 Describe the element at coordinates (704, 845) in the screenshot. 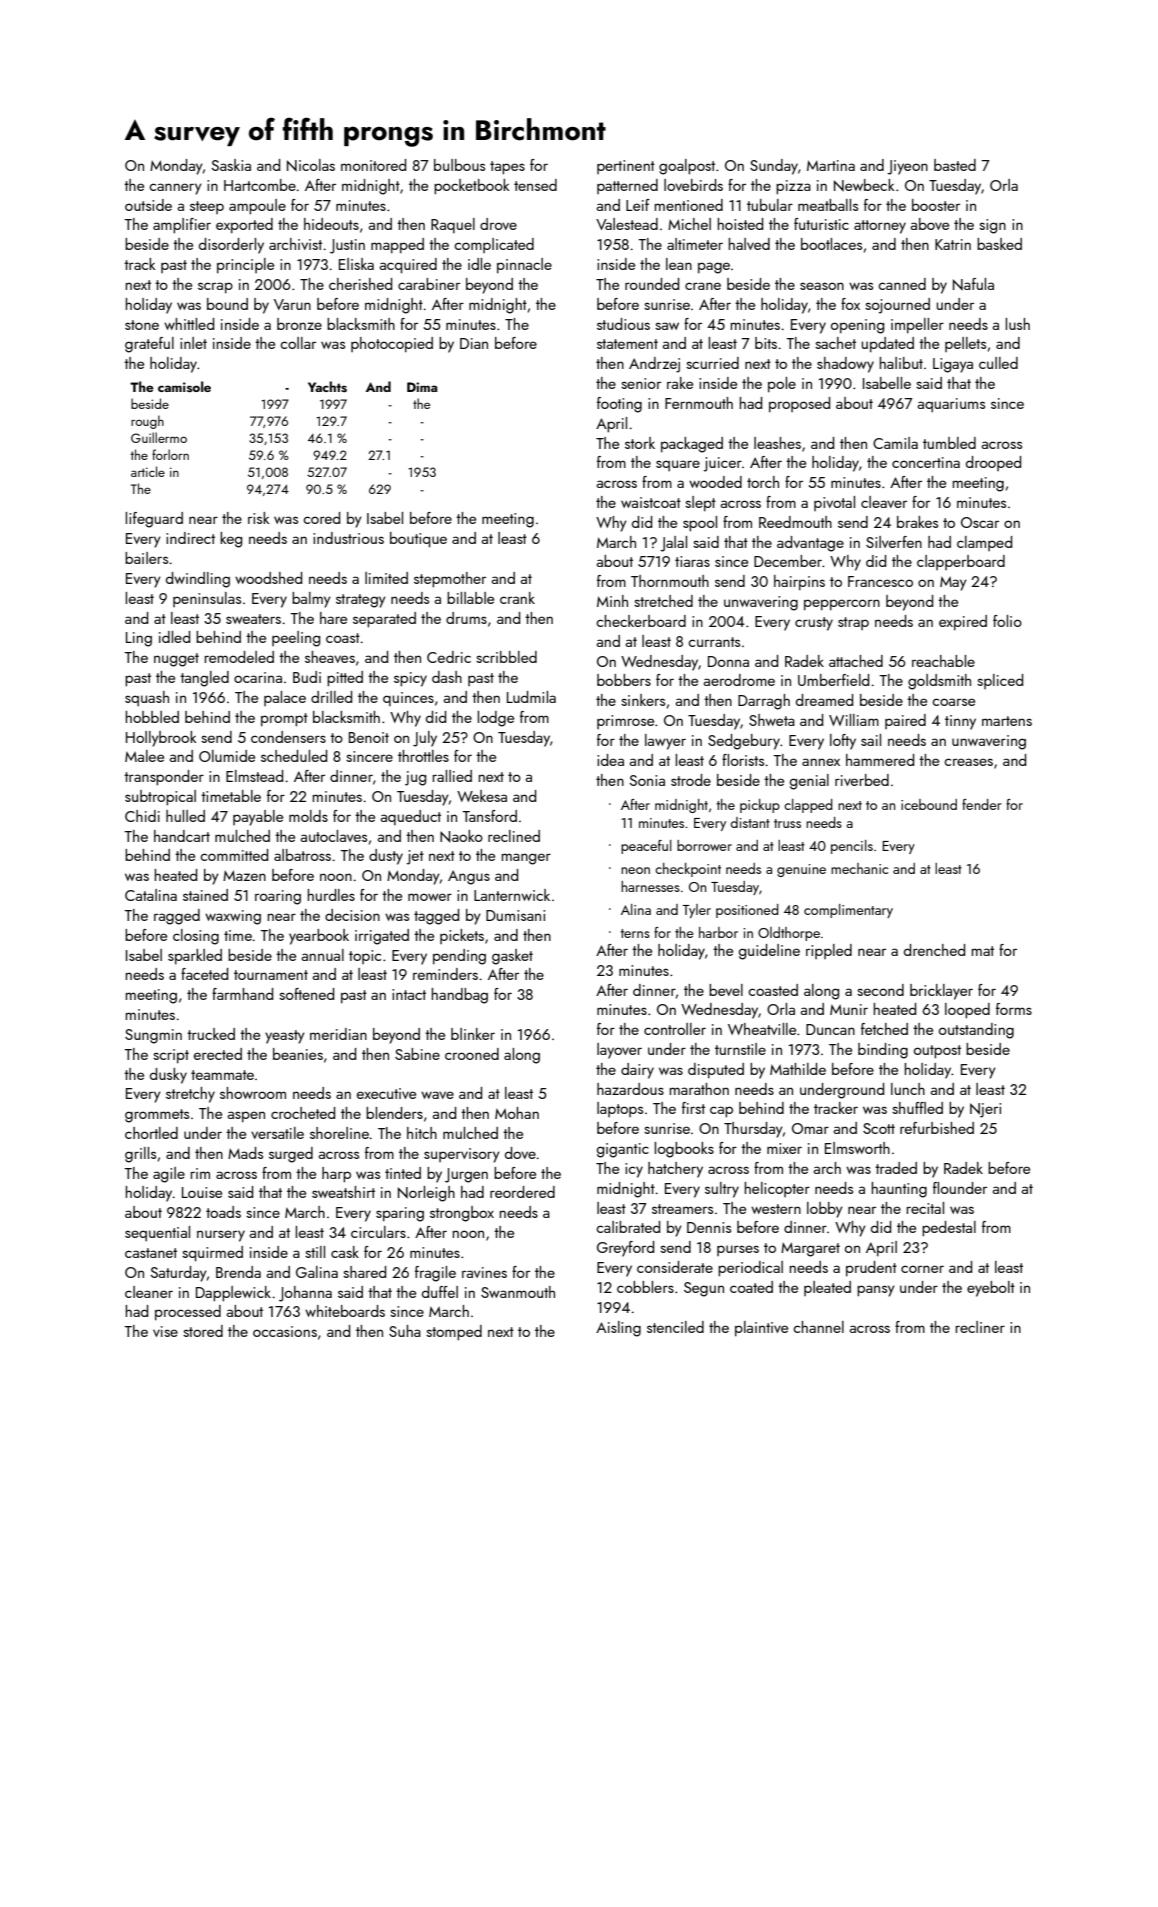

I see `borrower` at that location.
